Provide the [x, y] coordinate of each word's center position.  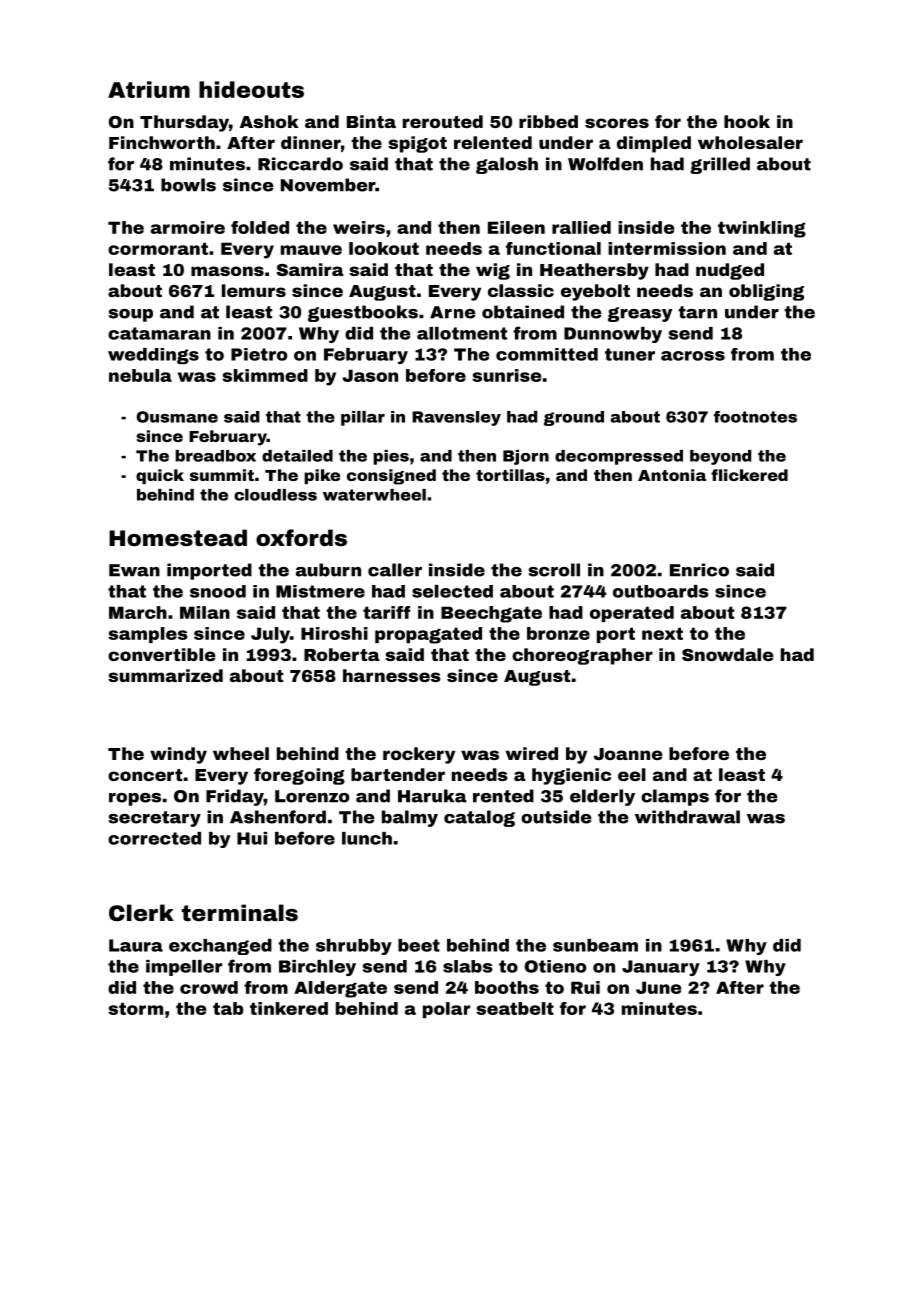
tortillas [510, 475]
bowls [188, 185]
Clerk [141, 912]
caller [395, 570]
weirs [359, 227]
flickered [749, 475]
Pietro [259, 354]
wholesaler [750, 142]
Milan [205, 612]
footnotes [755, 417]
